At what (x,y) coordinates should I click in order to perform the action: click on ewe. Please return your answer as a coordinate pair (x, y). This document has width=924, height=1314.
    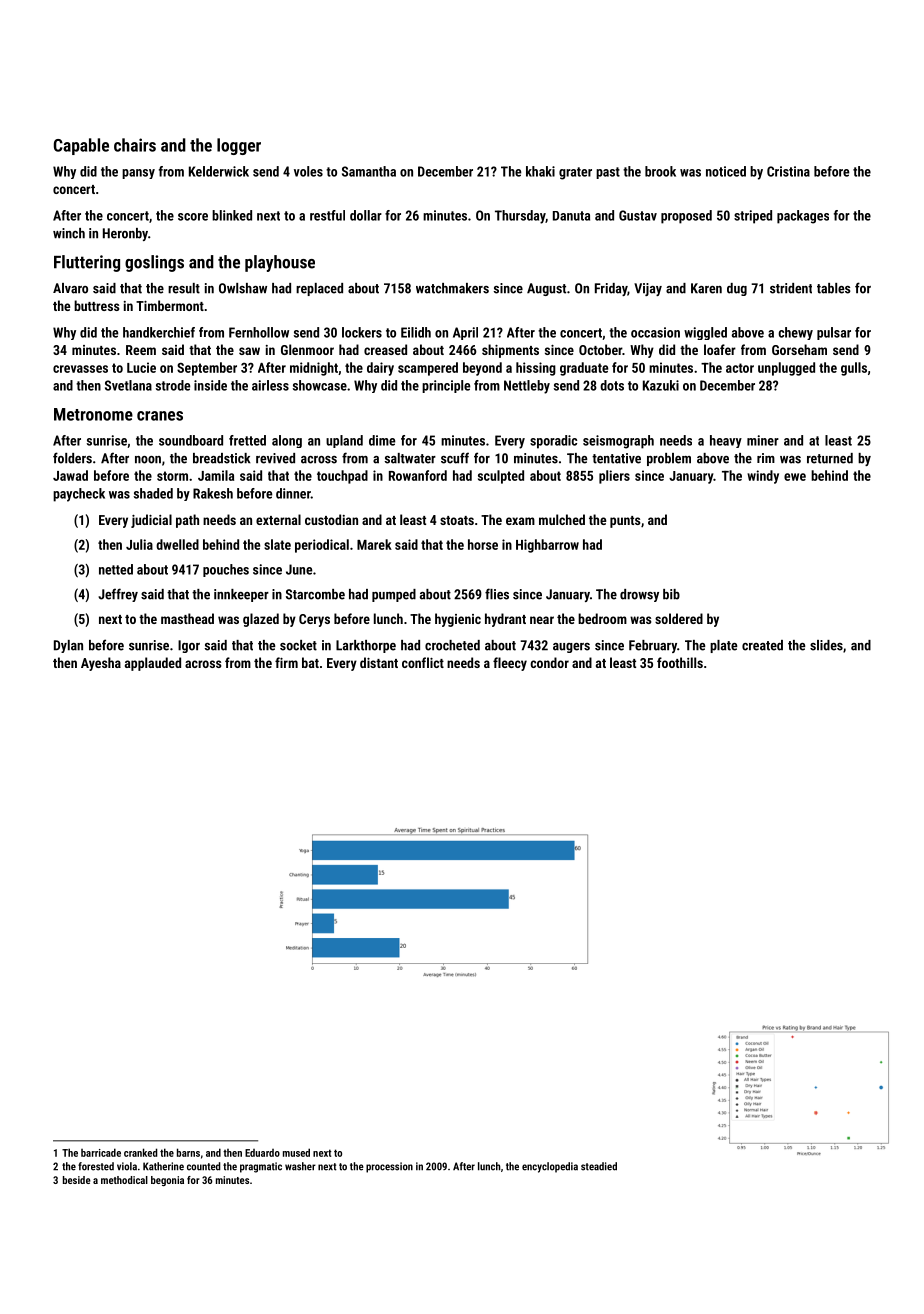
    Looking at the image, I should click on (795, 477).
